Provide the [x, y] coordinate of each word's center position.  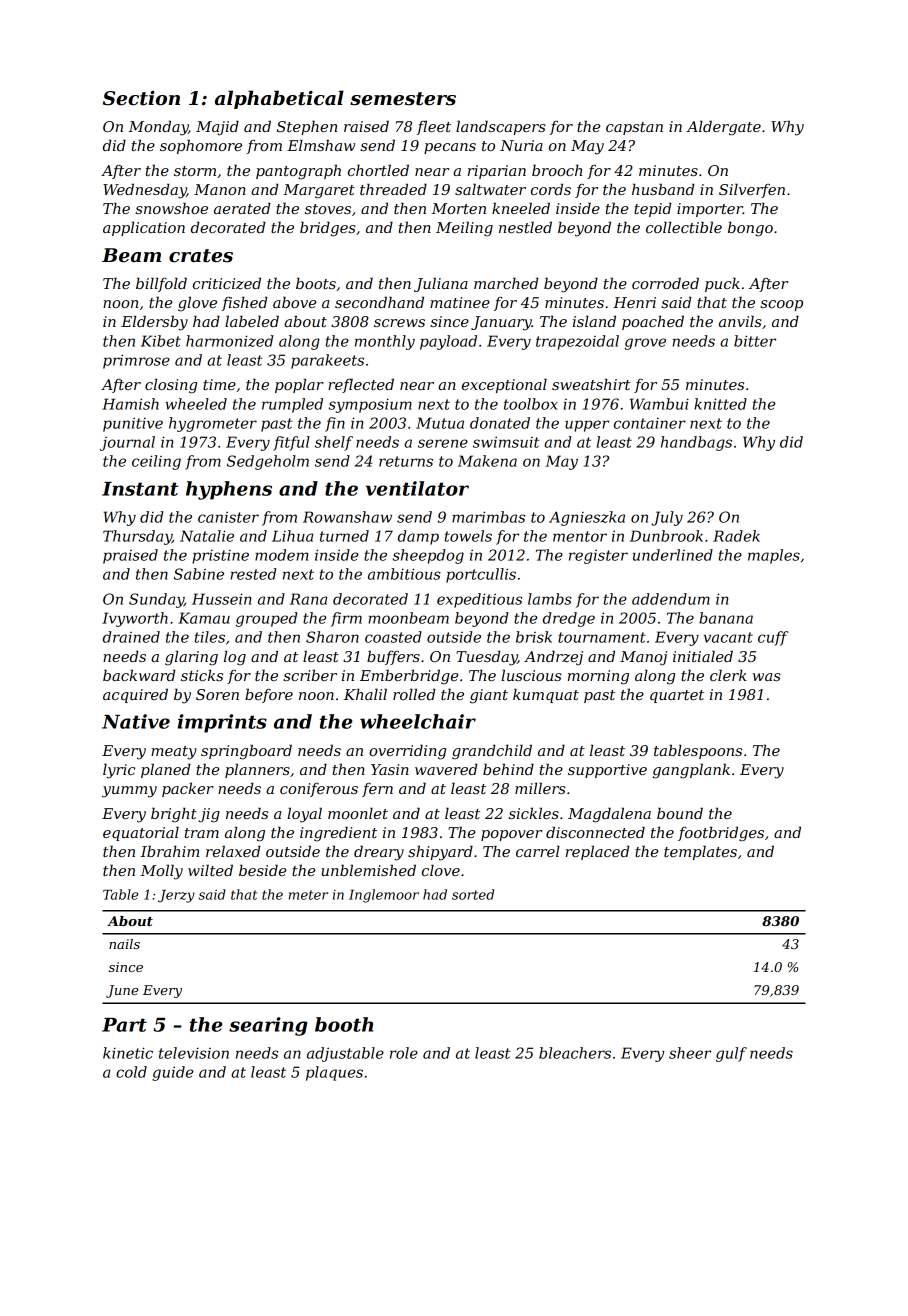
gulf [731, 1054]
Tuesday [486, 658]
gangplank [691, 771]
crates [201, 256]
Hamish [130, 404]
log [235, 658]
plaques [334, 1073]
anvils [740, 321]
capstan [634, 128]
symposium [370, 405]
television [194, 1053]
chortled [378, 170]
